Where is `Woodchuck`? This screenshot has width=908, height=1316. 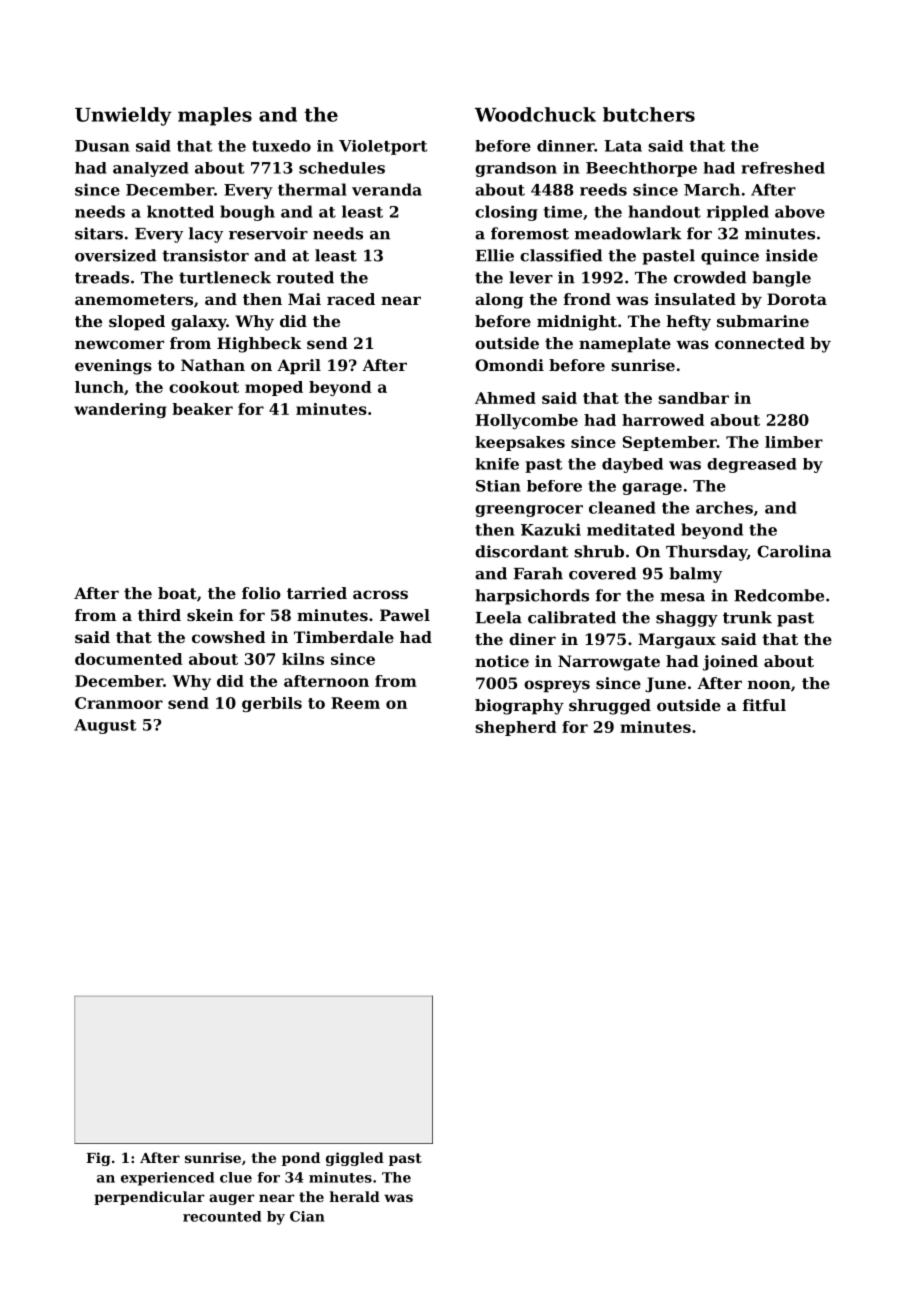 Woodchuck is located at coordinates (535, 114).
